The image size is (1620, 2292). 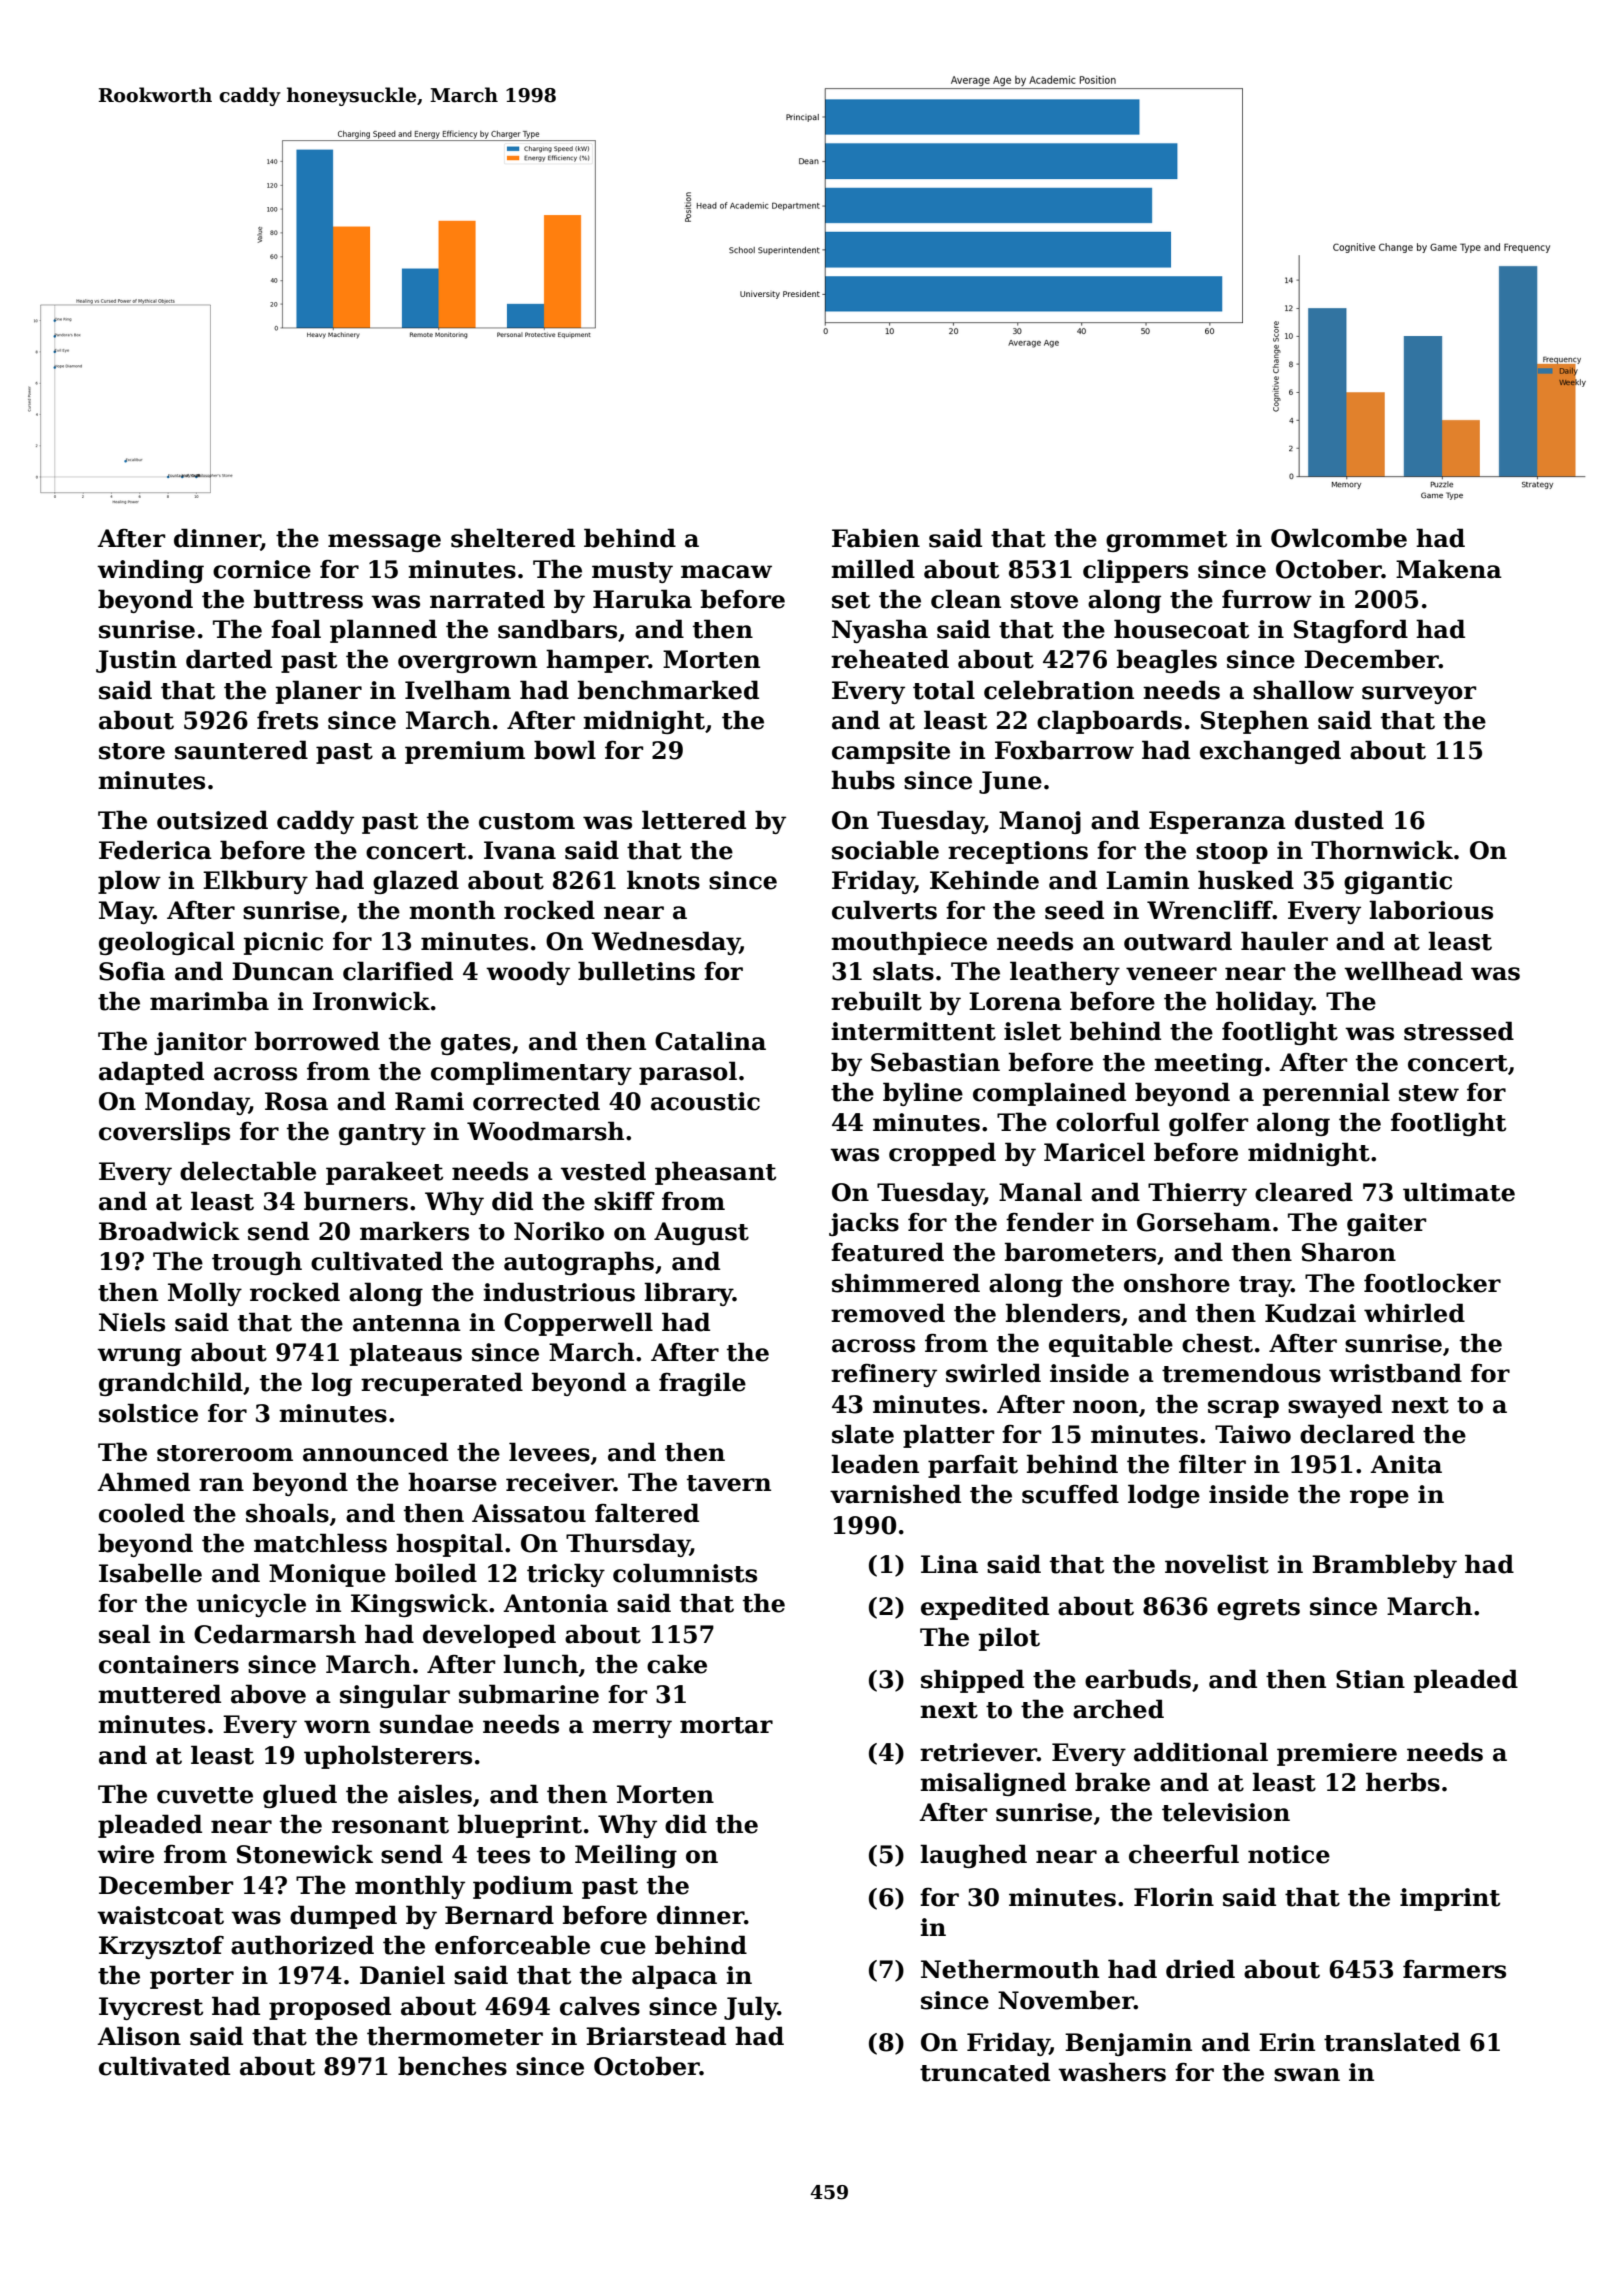 What do you see at coordinates (1459, 1192) in the page?
I see `ultimate` at bounding box center [1459, 1192].
